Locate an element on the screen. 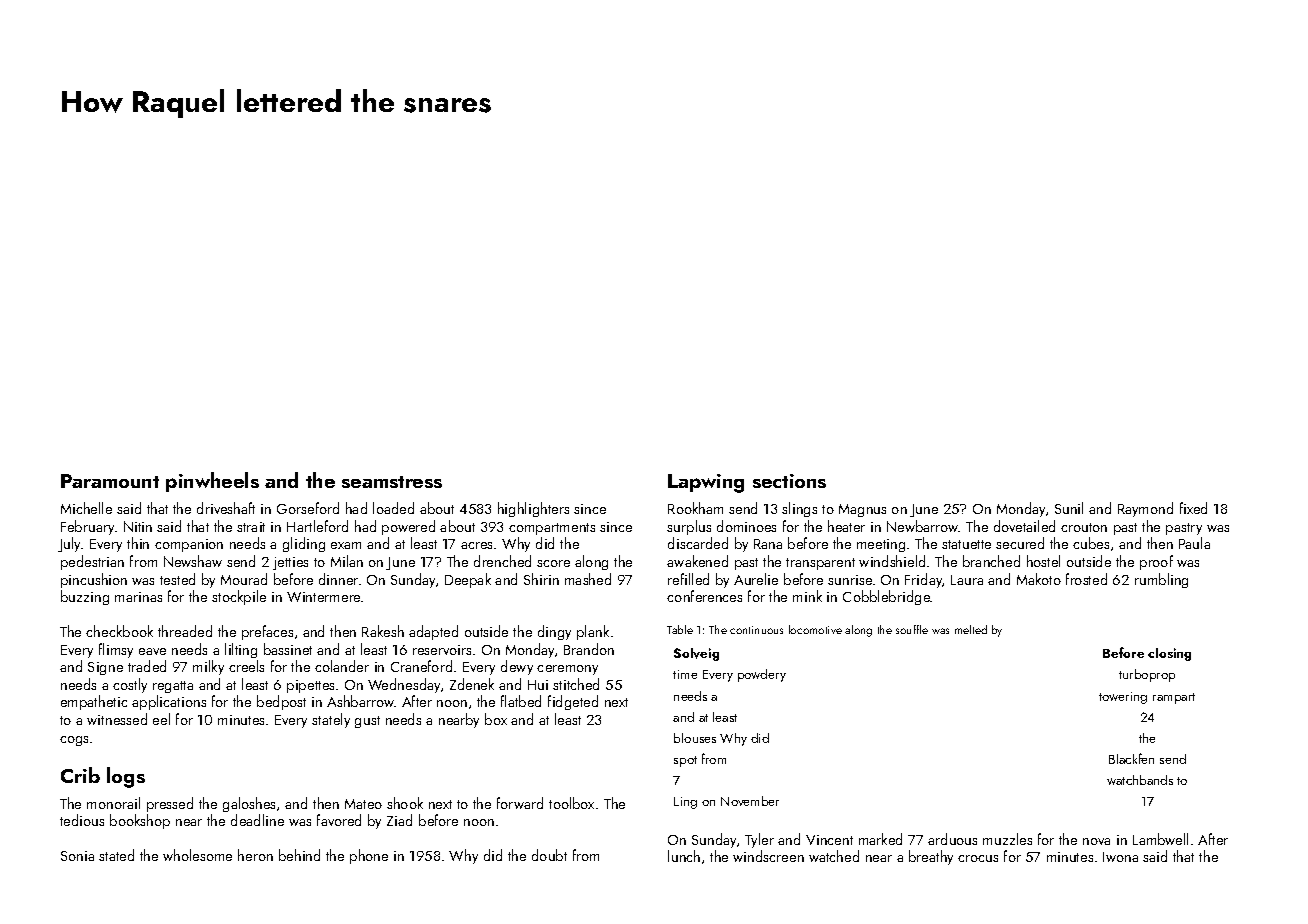 The image size is (1308, 924). Wintermere is located at coordinates (324, 597).
